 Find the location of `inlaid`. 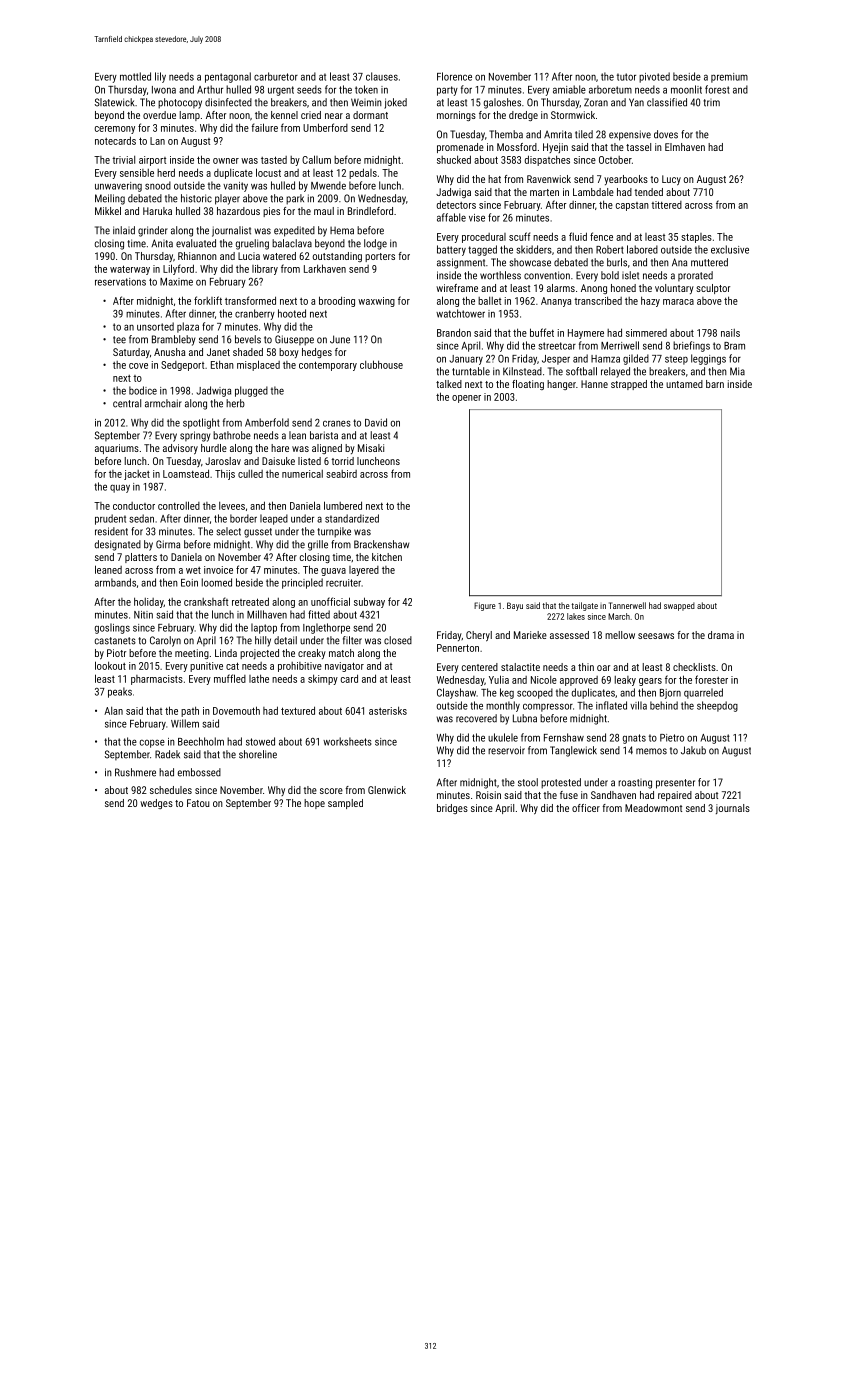

inlaid is located at coordinates (124, 230).
